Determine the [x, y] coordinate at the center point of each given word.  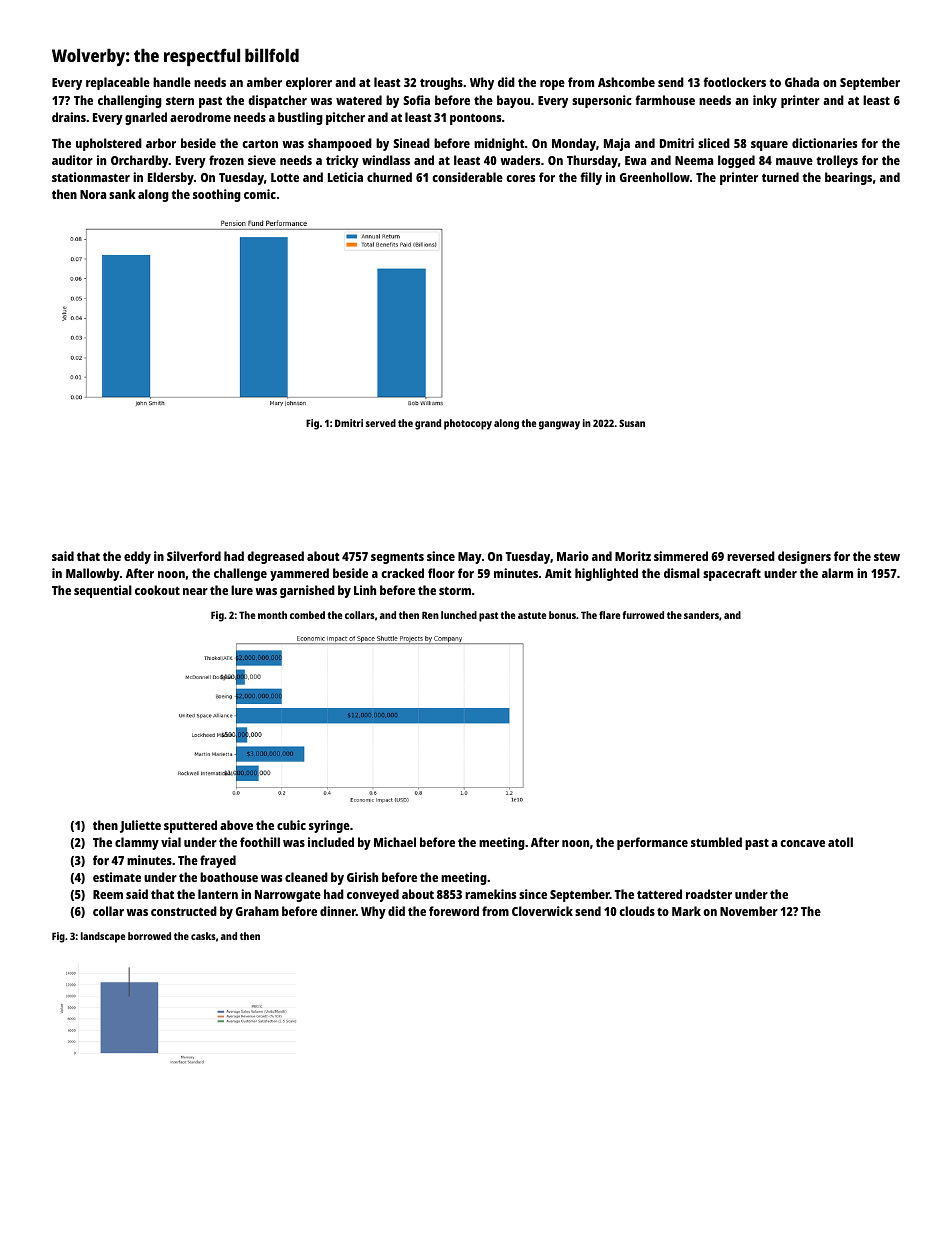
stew [887, 556]
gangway [559, 425]
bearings [848, 178]
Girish [362, 877]
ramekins [490, 894]
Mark [686, 911]
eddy [137, 557]
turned [780, 177]
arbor [161, 143]
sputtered [190, 826]
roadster [709, 894]
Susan [632, 423]
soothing [217, 195]
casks [203, 936]
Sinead [411, 143]
